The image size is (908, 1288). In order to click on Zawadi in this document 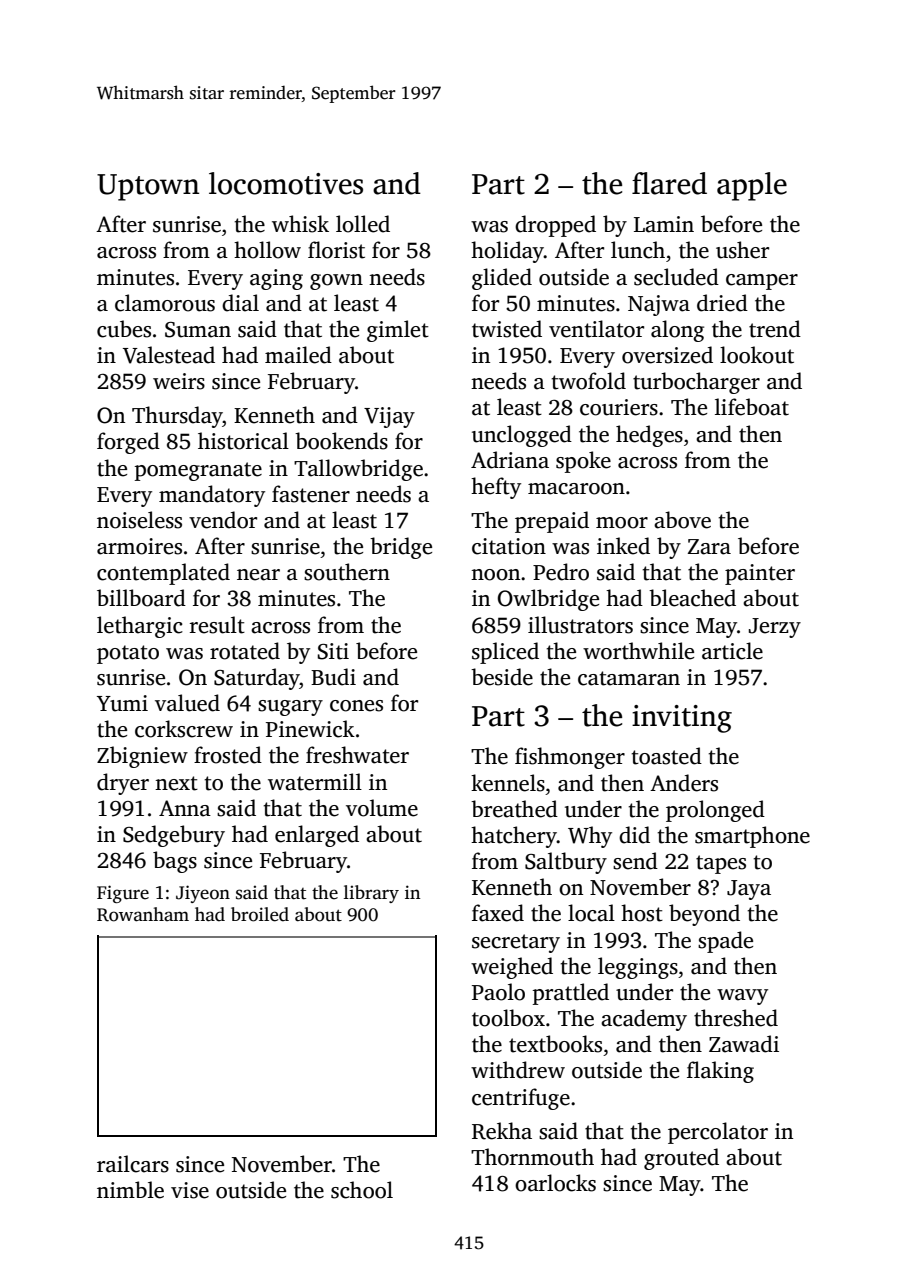, I will do `click(744, 1044)`.
